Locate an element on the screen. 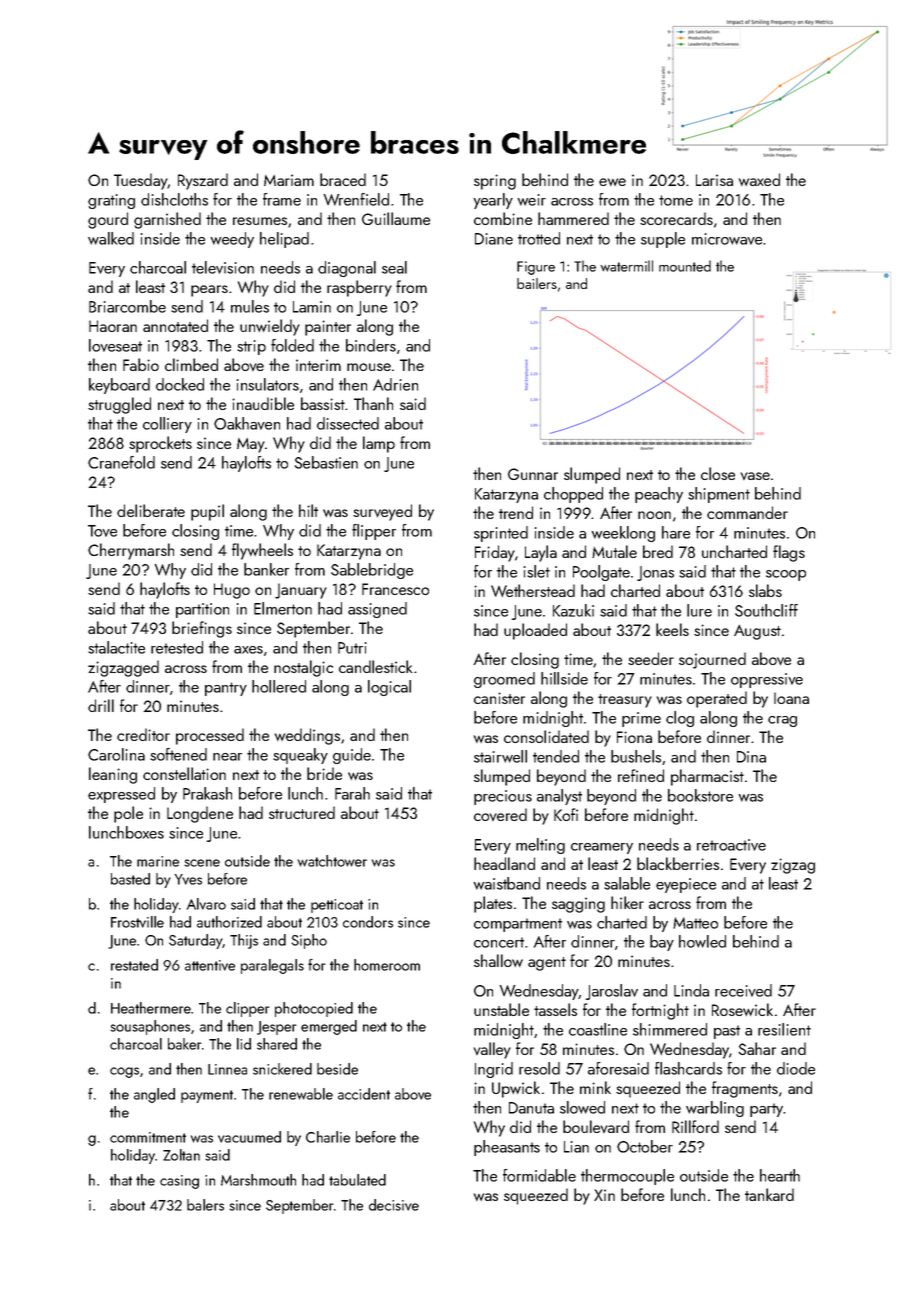 Image resolution: width=908 pixels, height=1316 pixels. leaning is located at coordinates (113, 775).
